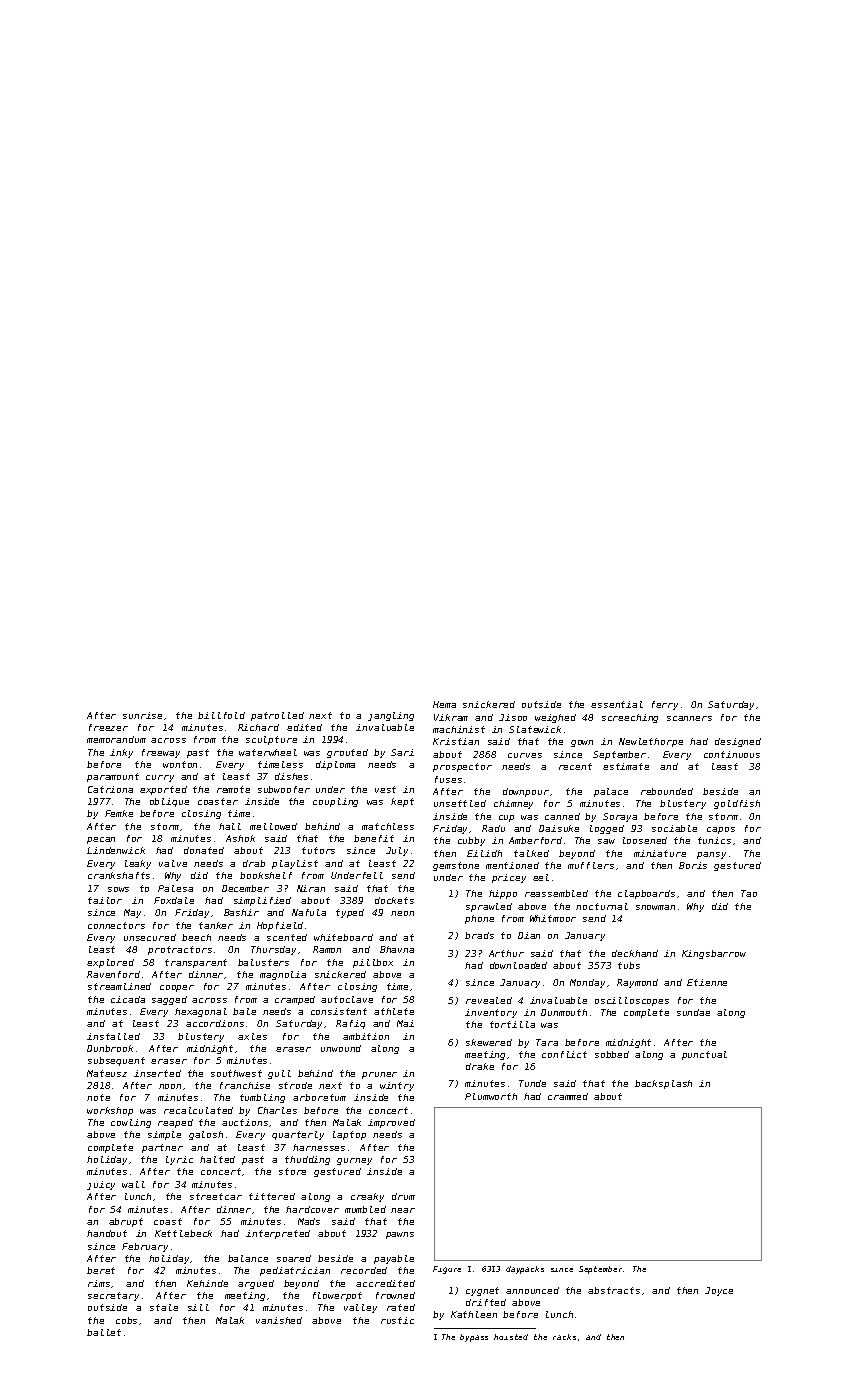  What do you see at coordinates (394, 1011) in the document?
I see `athlete` at bounding box center [394, 1011].
